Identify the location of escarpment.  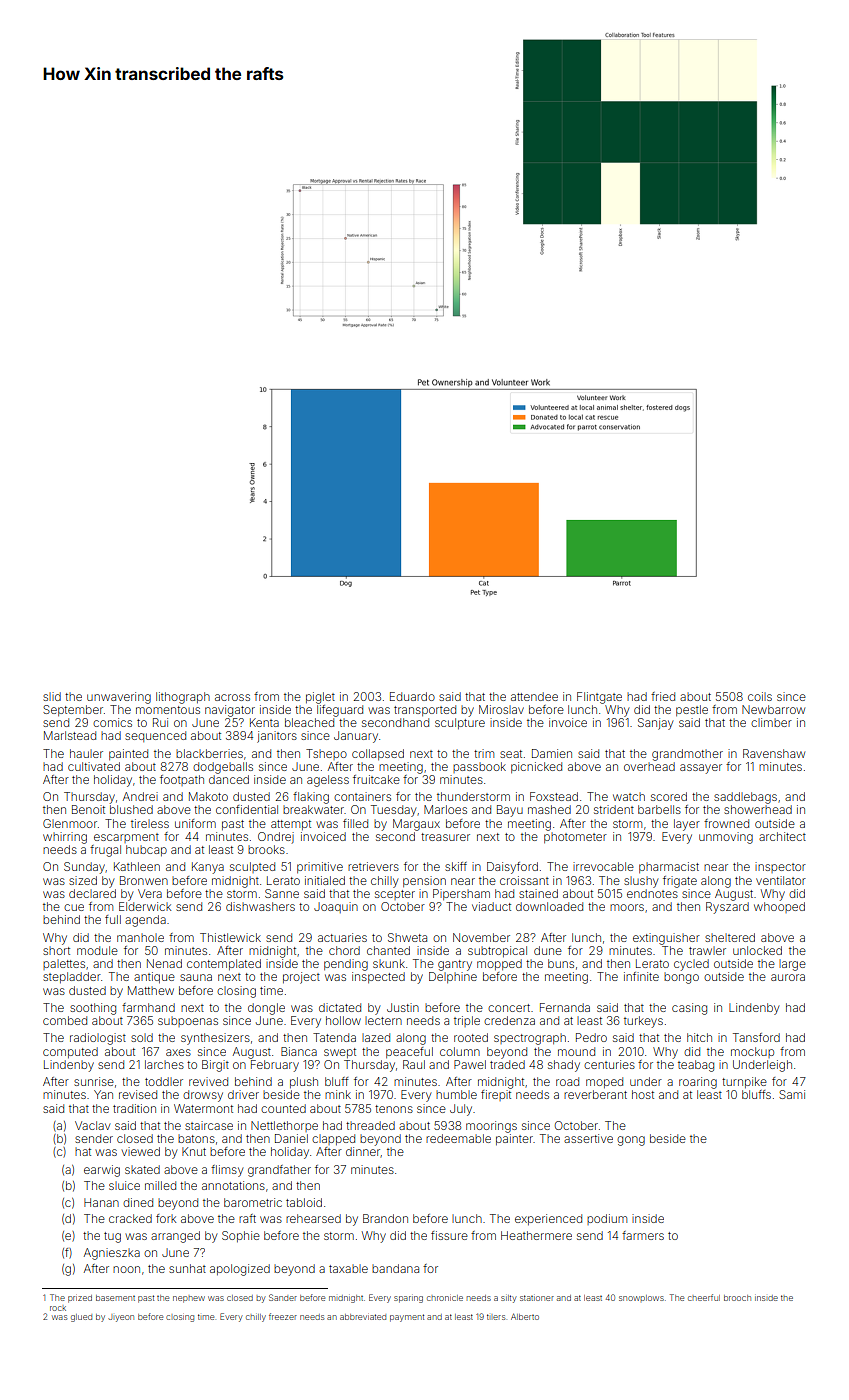
(126, 838).
